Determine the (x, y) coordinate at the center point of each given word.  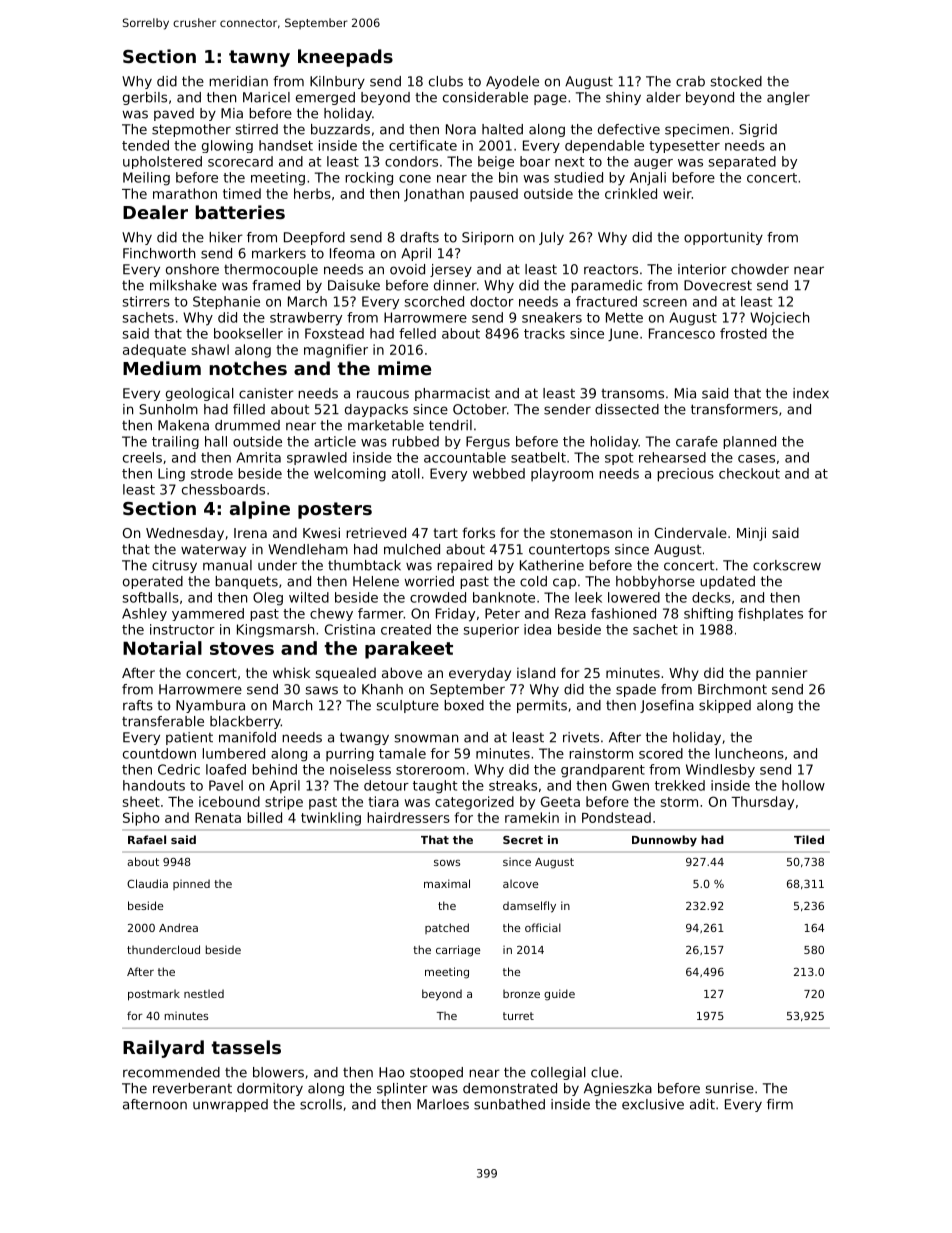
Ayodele (512, 82)
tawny (259, 58)
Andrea (178, 927)
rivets (581, 737)
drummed (247, 425)
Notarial (162, 648)
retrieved (376, 532)
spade (636, 690)
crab (690, 81)
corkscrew (787, 565)
